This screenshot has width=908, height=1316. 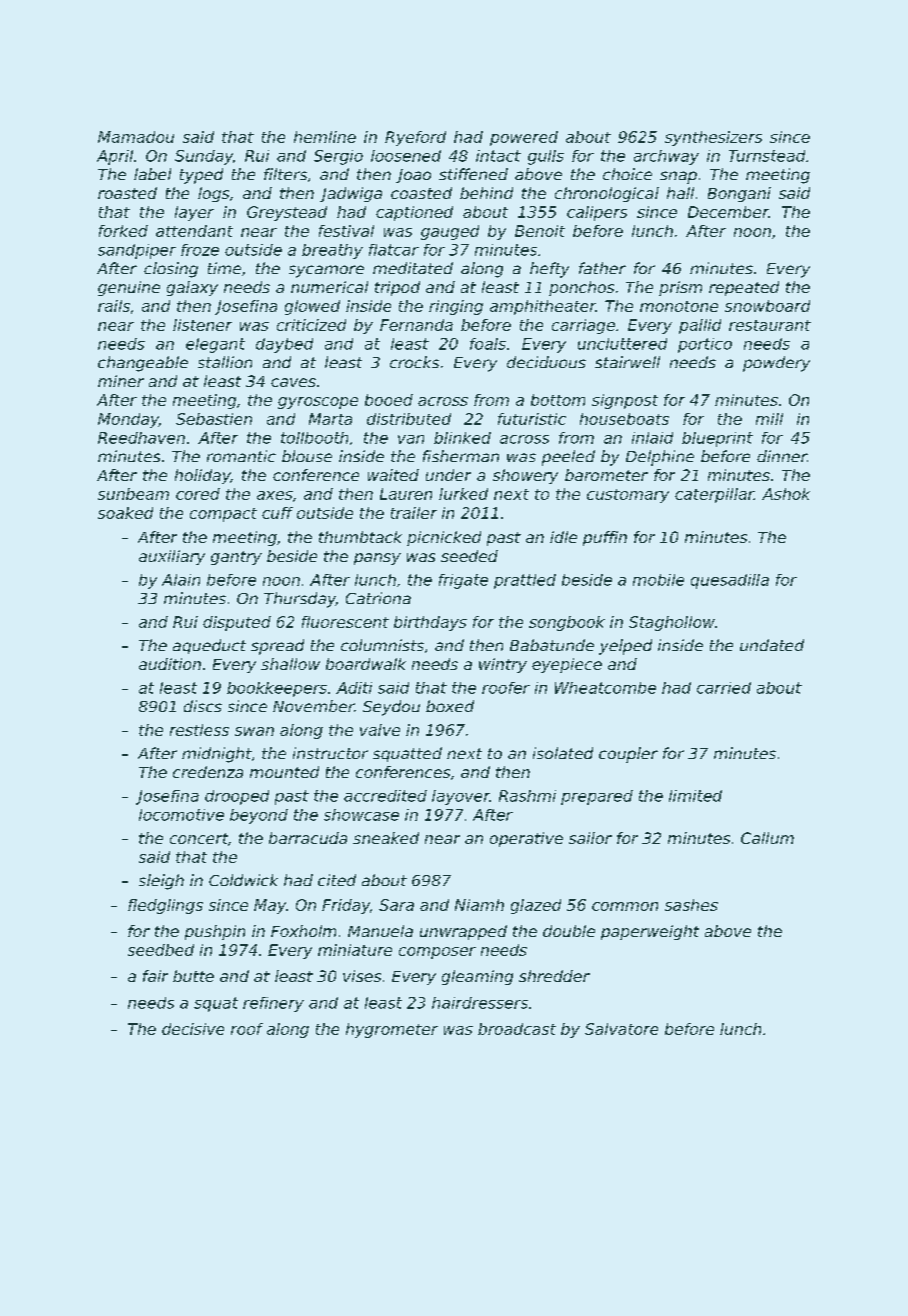 I want to click on hygrometer, so click(x=392, y=1030).
